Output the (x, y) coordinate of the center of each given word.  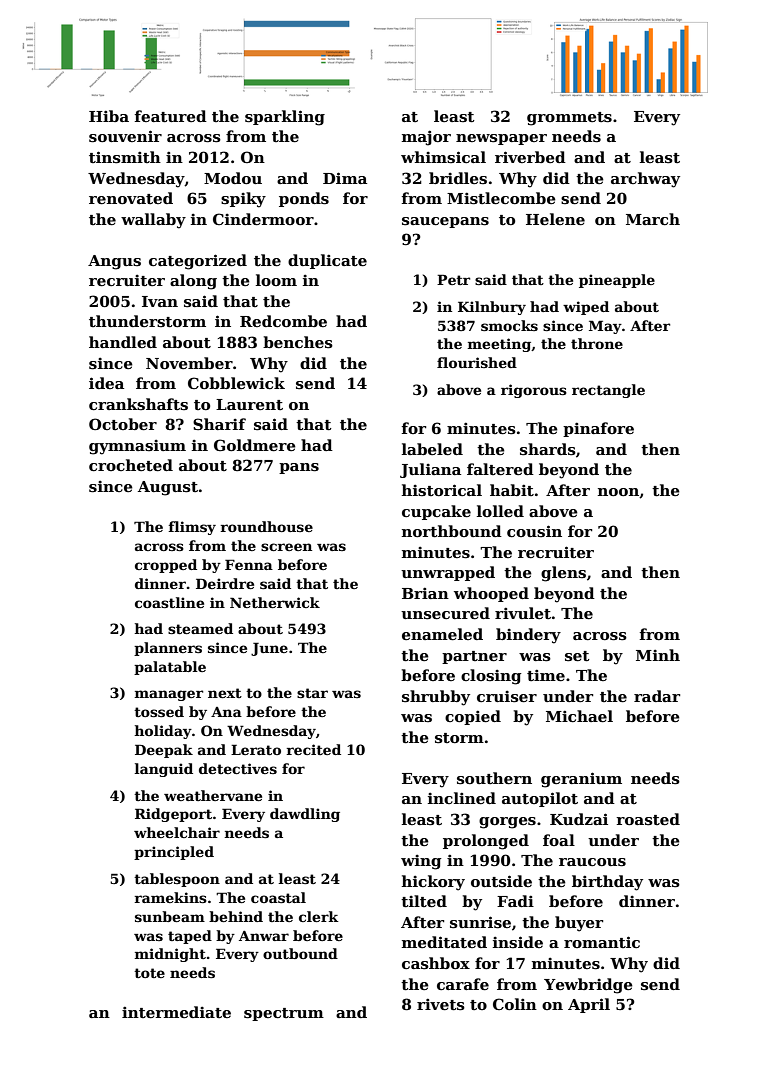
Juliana (430, 470)
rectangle (608, 391)
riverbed (530, 157)
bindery (528, 636)
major (426, 138)
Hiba (109, 116)
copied (473, 717)
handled (123, 342)
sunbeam (170, 916)
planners (168, 649)
